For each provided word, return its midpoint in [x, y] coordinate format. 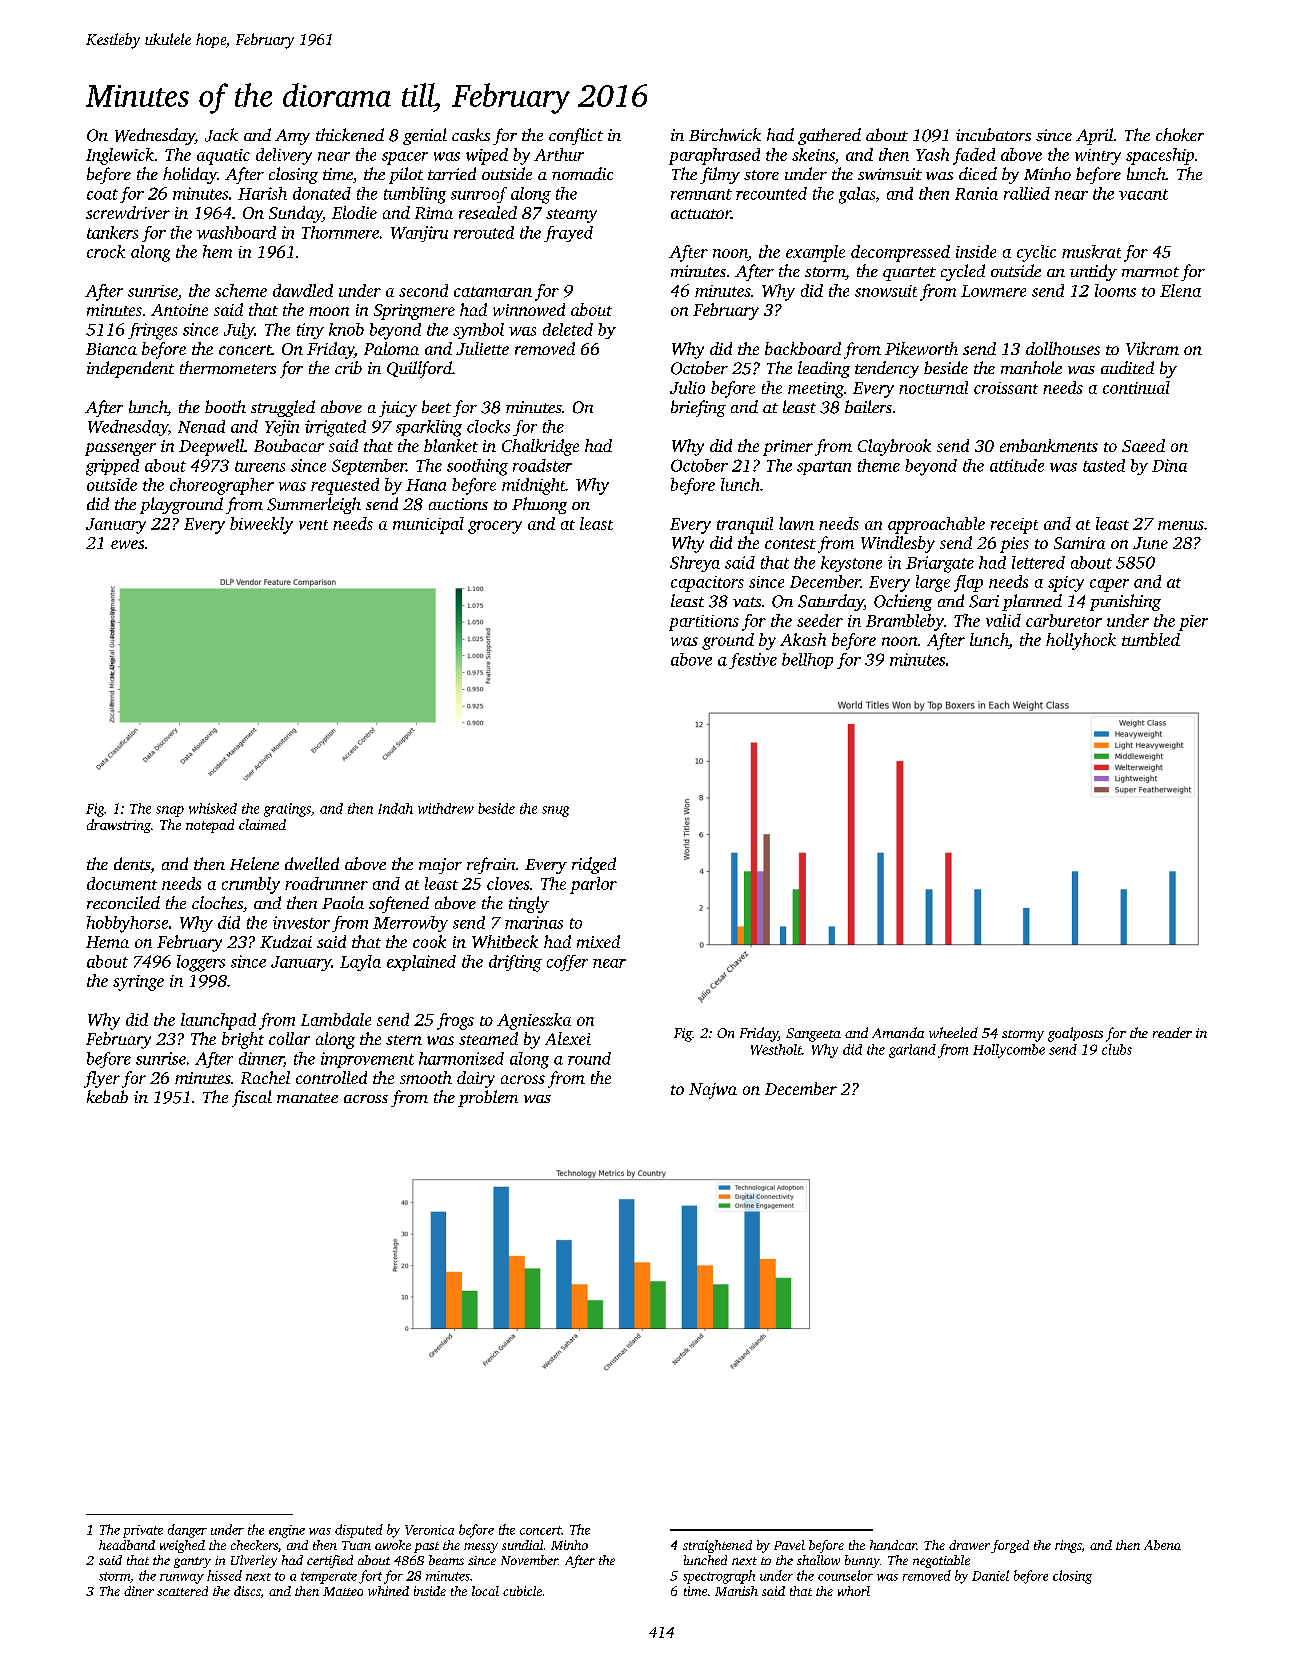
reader [1172, 1032]
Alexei [568, 1038]
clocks [488, 426]
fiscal [252, 1098]
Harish [262, 193]
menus [1181, 525]
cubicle [522, 1591]
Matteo [343, 1591]
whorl [854, 1591]
